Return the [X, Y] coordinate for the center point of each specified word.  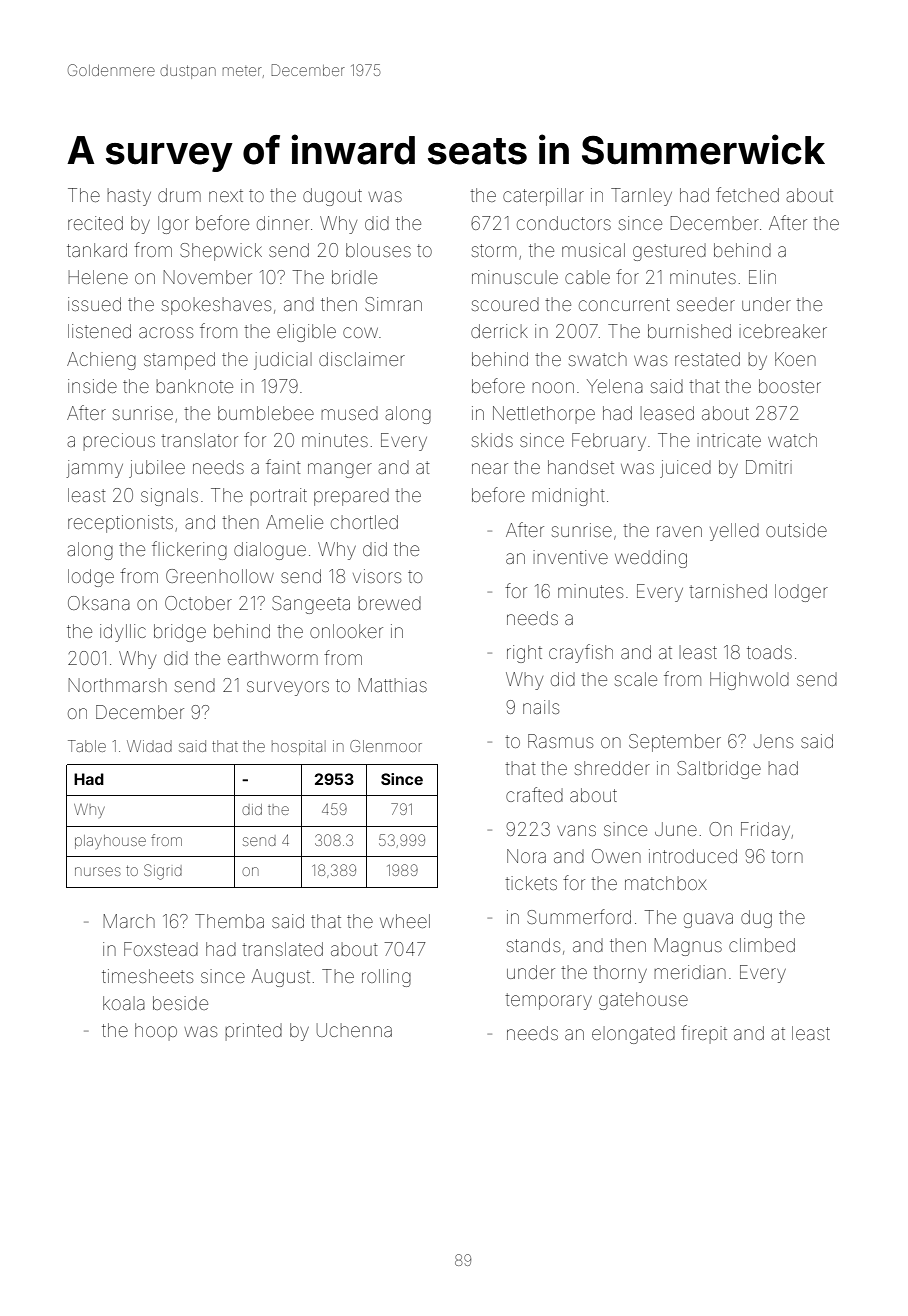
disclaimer [362, 359]
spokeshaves [216, 306]
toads [769, 652]
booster [790, 386]
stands [533, 945]
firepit [704, 1034]
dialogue [270, 551]
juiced [685, 469]
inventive [570, 557]
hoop [156, 1031]
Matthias [393, 685]
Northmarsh [118, 685]
